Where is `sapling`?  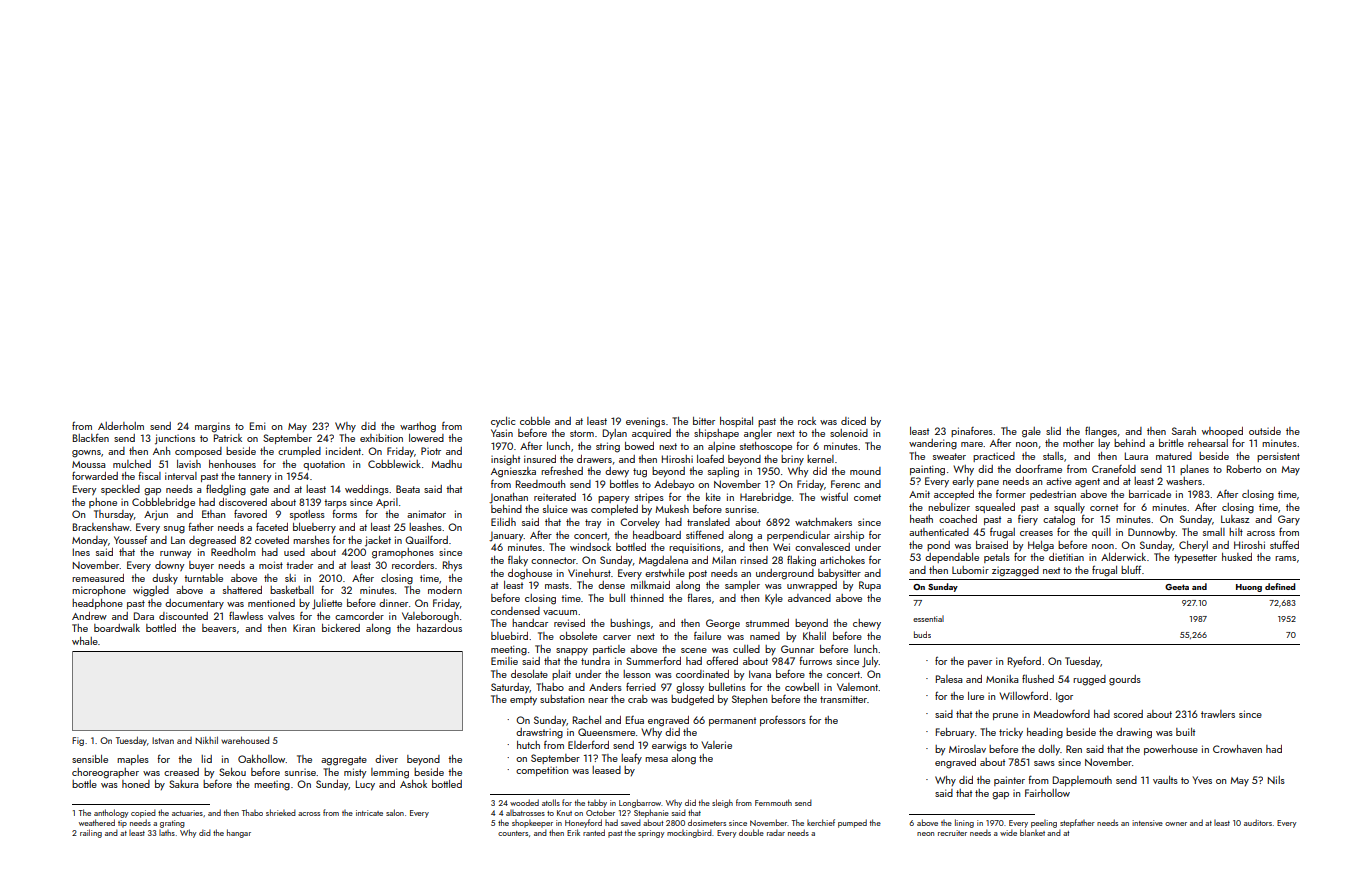
sapling is located at coordinates (723, 472).
